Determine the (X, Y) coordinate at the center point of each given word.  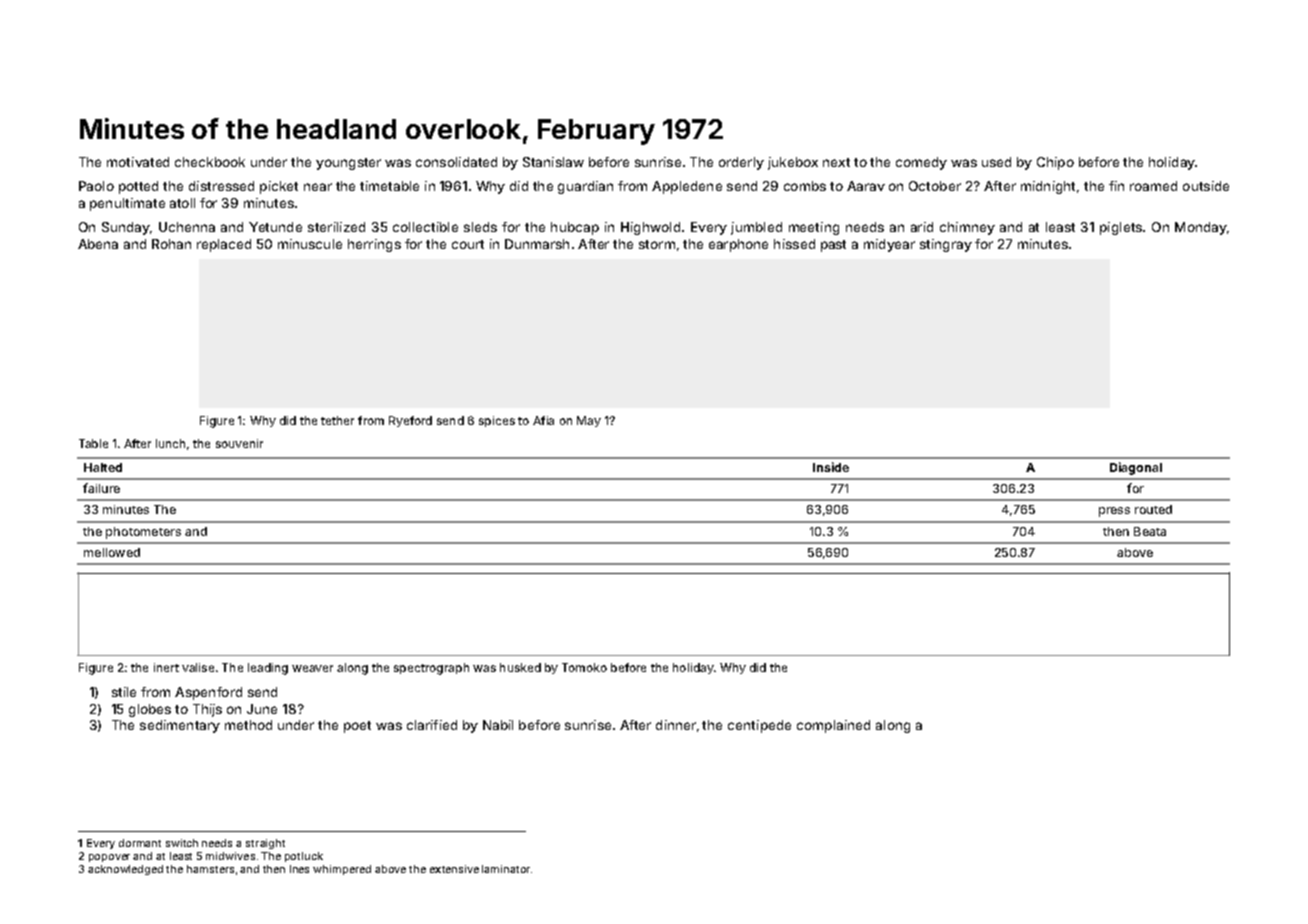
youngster (348, 164)
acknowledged (125, 870)
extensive (454, 869)
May (589, 421)
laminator (506, 869)
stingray (946, 245)
